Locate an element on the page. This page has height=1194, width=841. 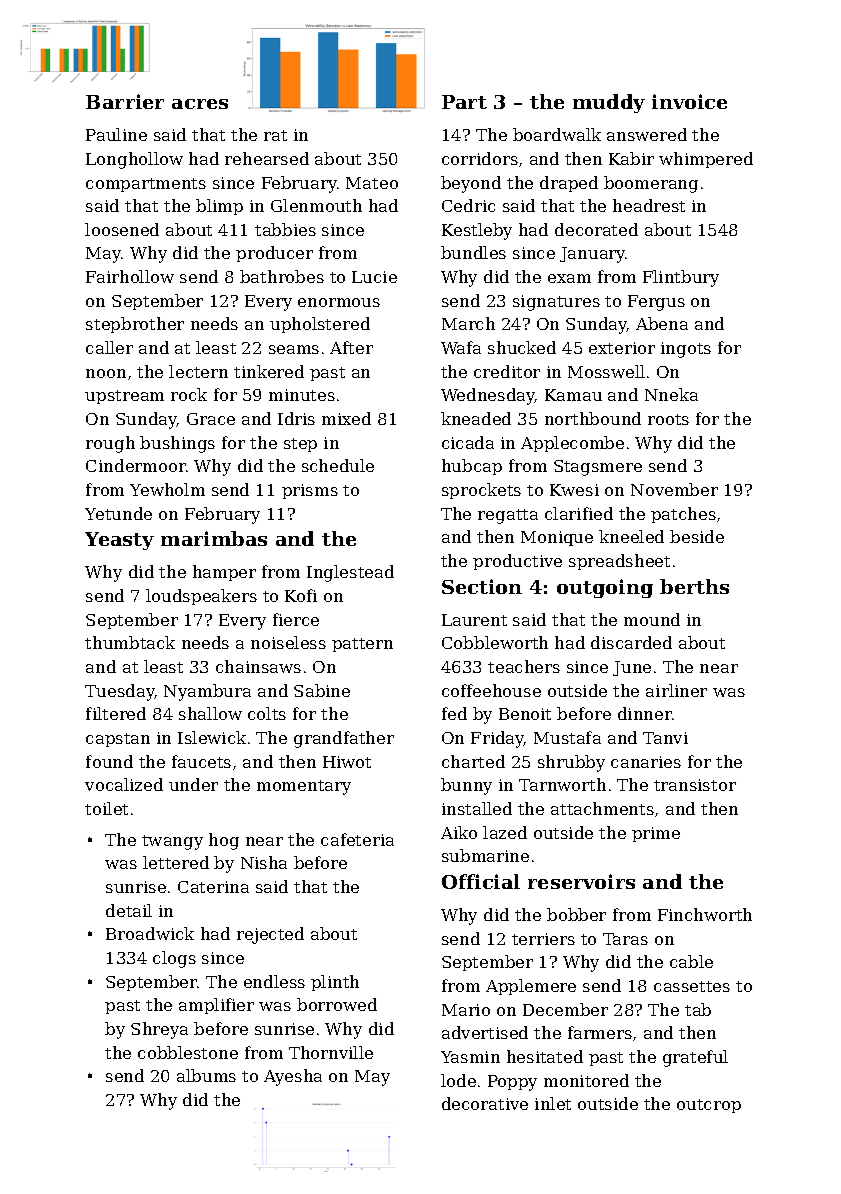
mound is located at coordinates (652, 619).
